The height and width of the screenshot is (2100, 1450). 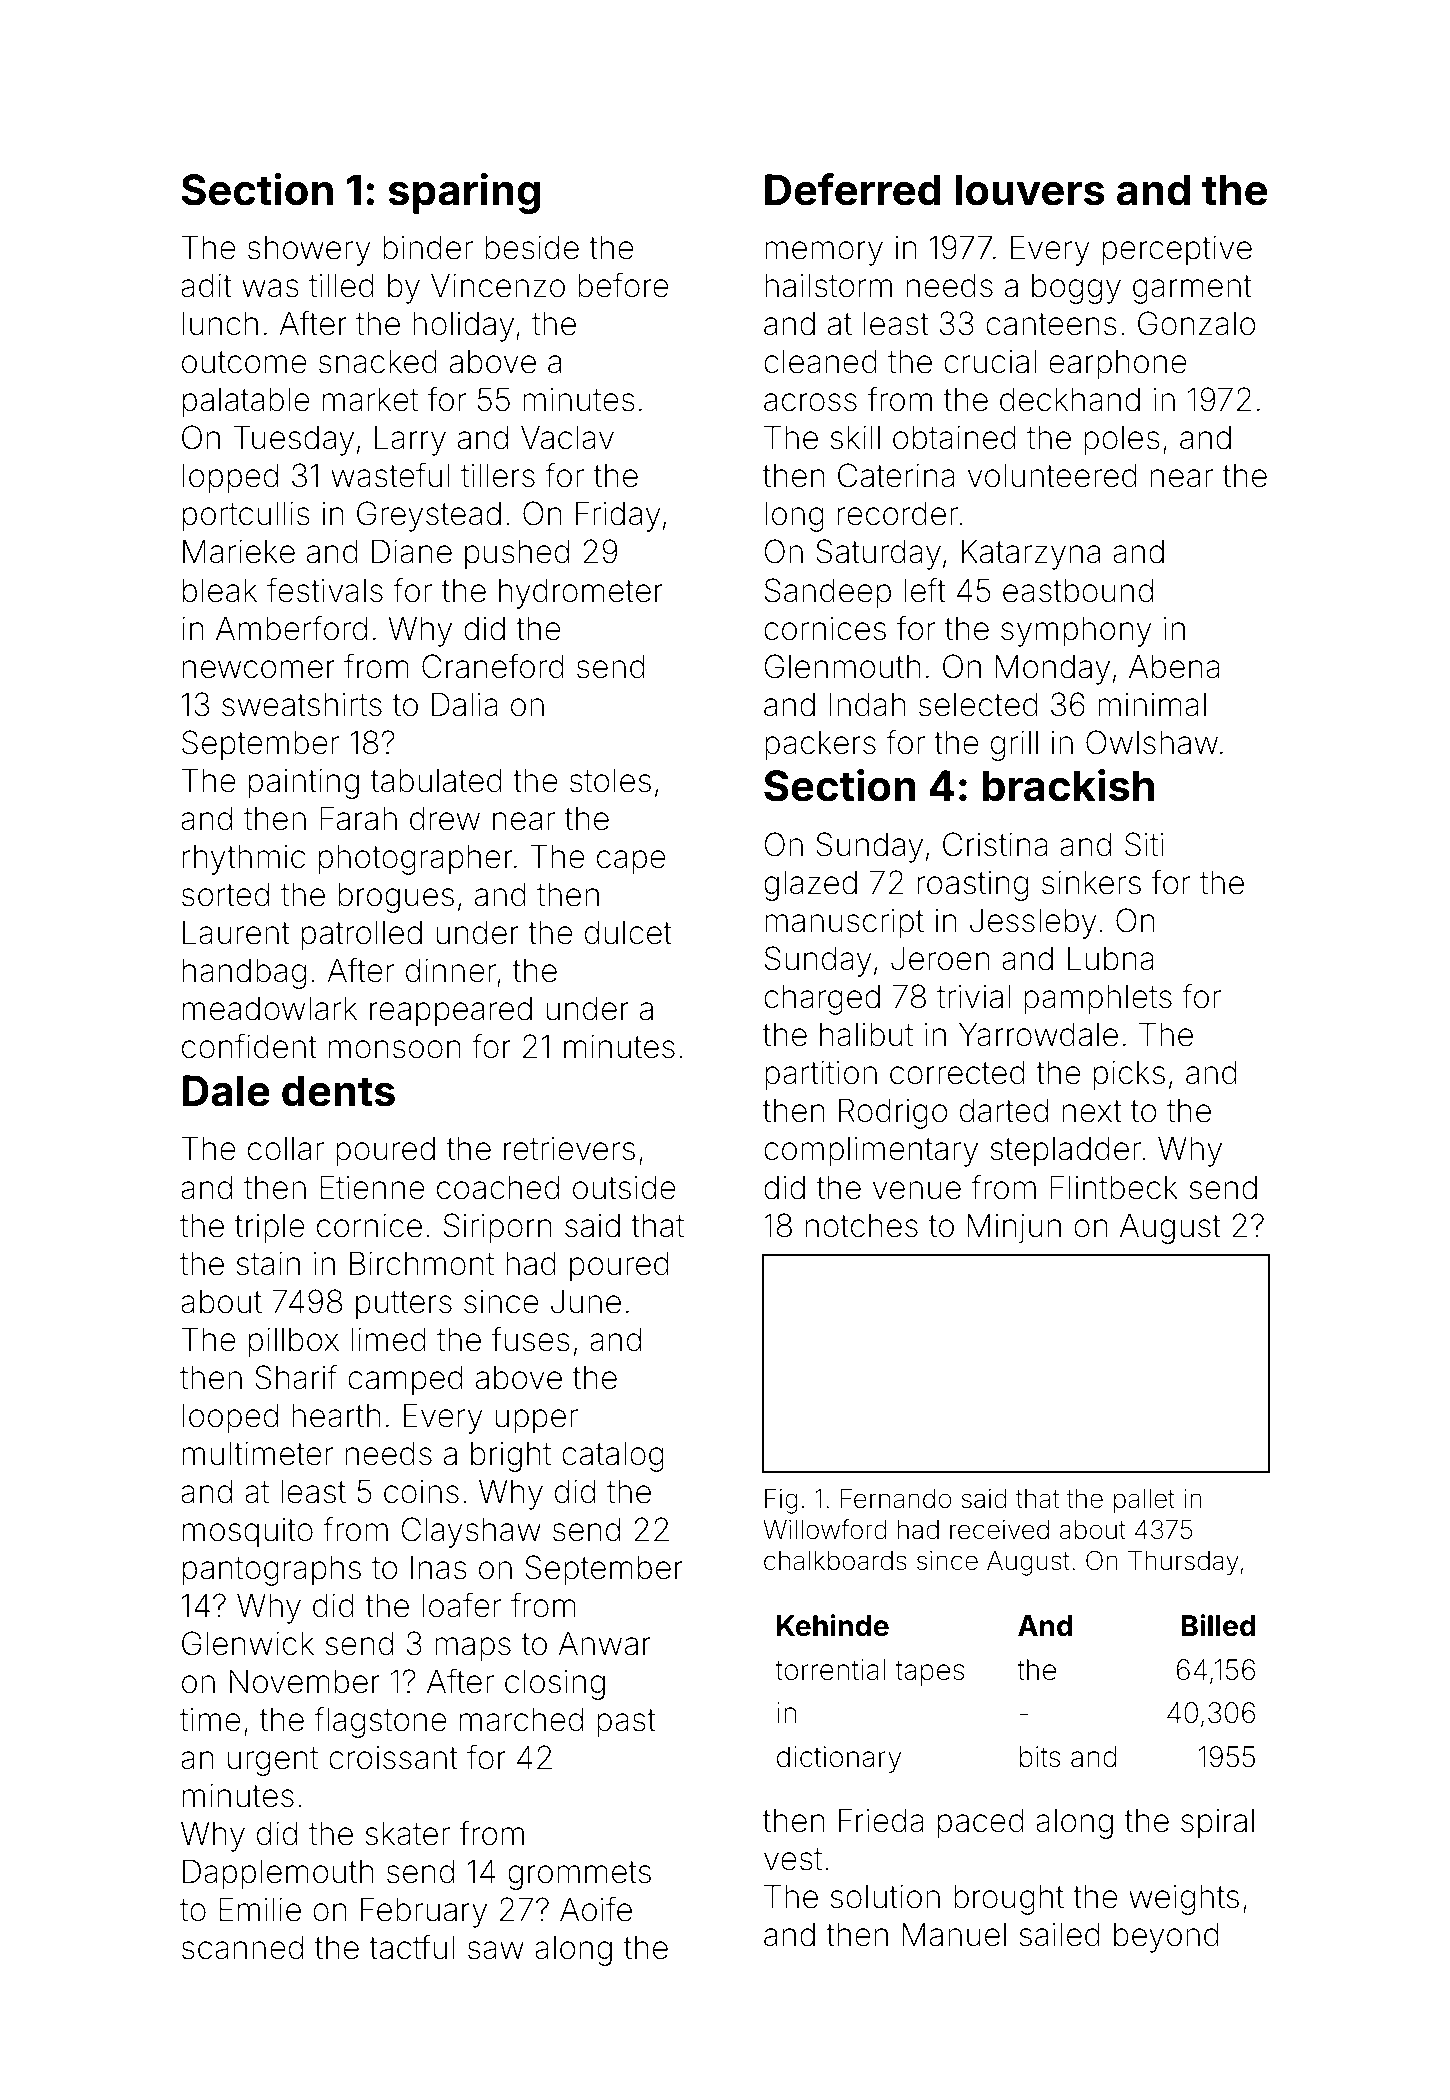 What do you see at coordinates (498, 1188) in the screenshot?
I see `coached` at bounding box center [498, 1188].
